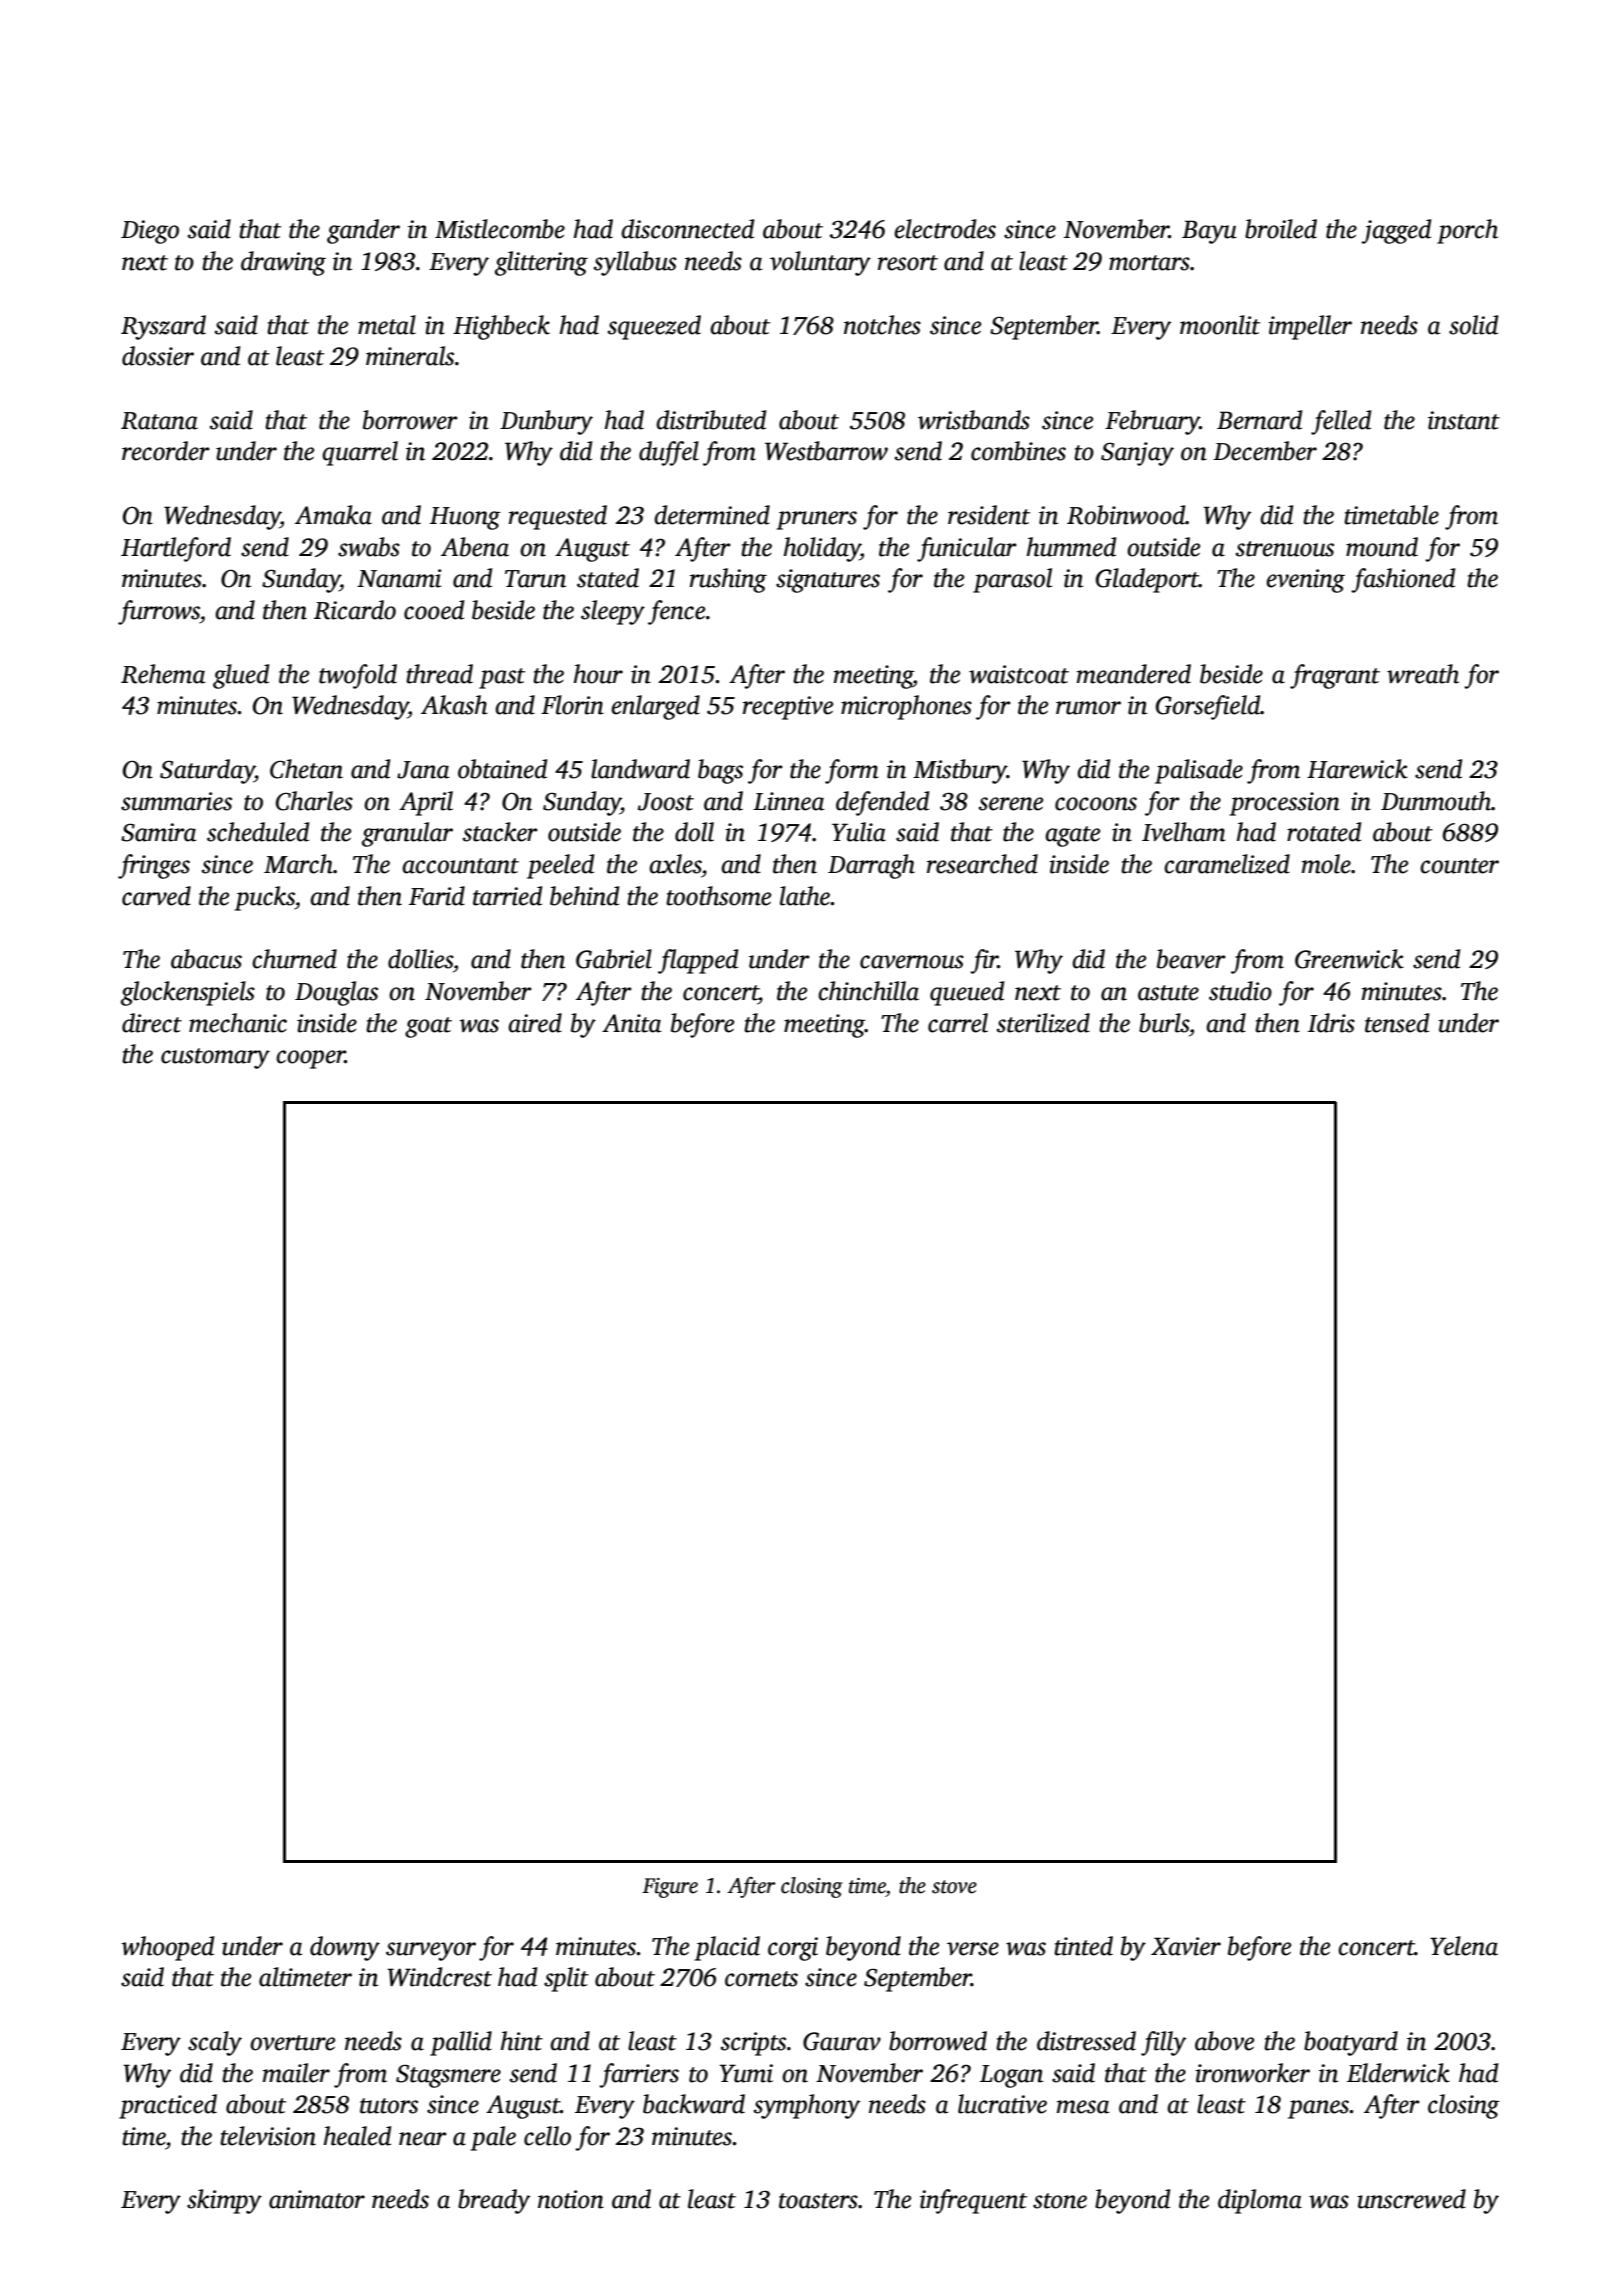 The image size is (1620, 2292). What do you see at coordinates (1423, 674) in the page?
I see `wreath` at bounding box center [1423, 674].
